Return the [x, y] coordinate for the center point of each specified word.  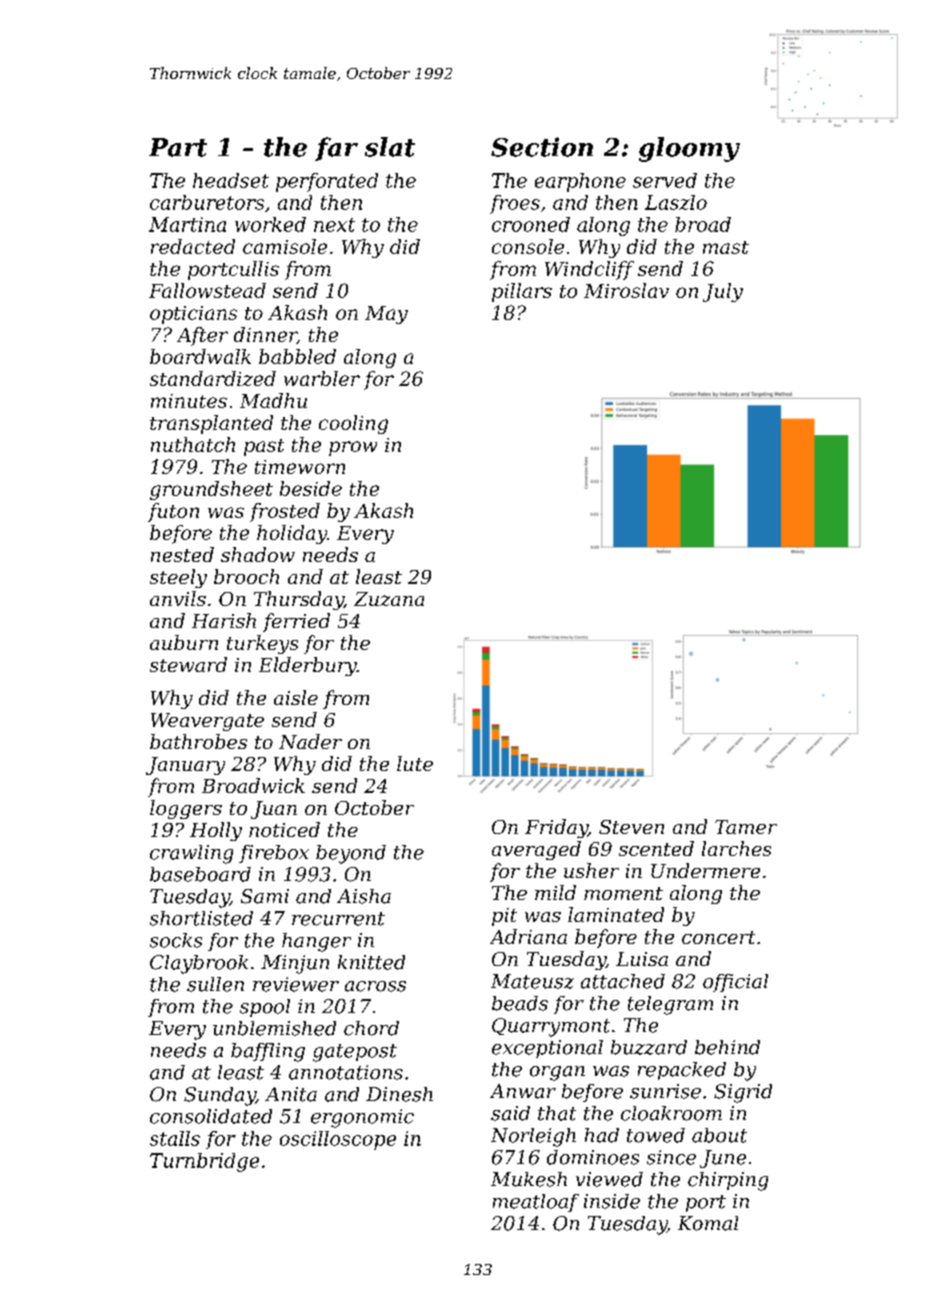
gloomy [689, 149]
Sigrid [743, 1093]
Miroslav [626, 290]
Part [178, 147]
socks [176, 940]
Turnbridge [204, 1162]
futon [173, 512]
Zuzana [389, 599]
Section [542, 147]
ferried [296, 622]
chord [371, 1028]
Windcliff [589, 270]
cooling [353, 424]
